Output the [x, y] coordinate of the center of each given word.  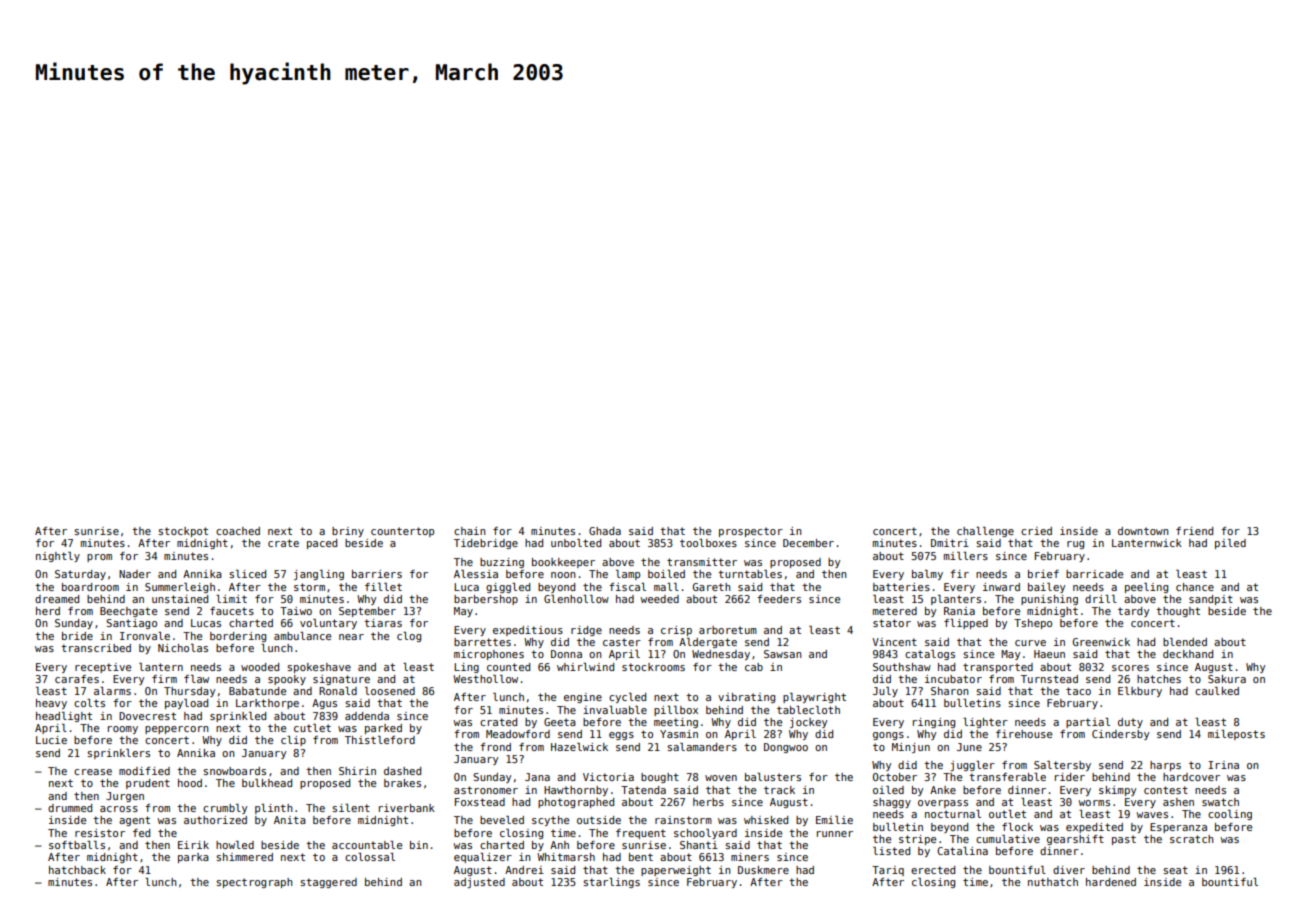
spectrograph [254, 883]
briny [348, 532]
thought [1178, 612]
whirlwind [585, 667]
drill [1101, 599]
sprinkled [238, 717]
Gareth [712, 587]
